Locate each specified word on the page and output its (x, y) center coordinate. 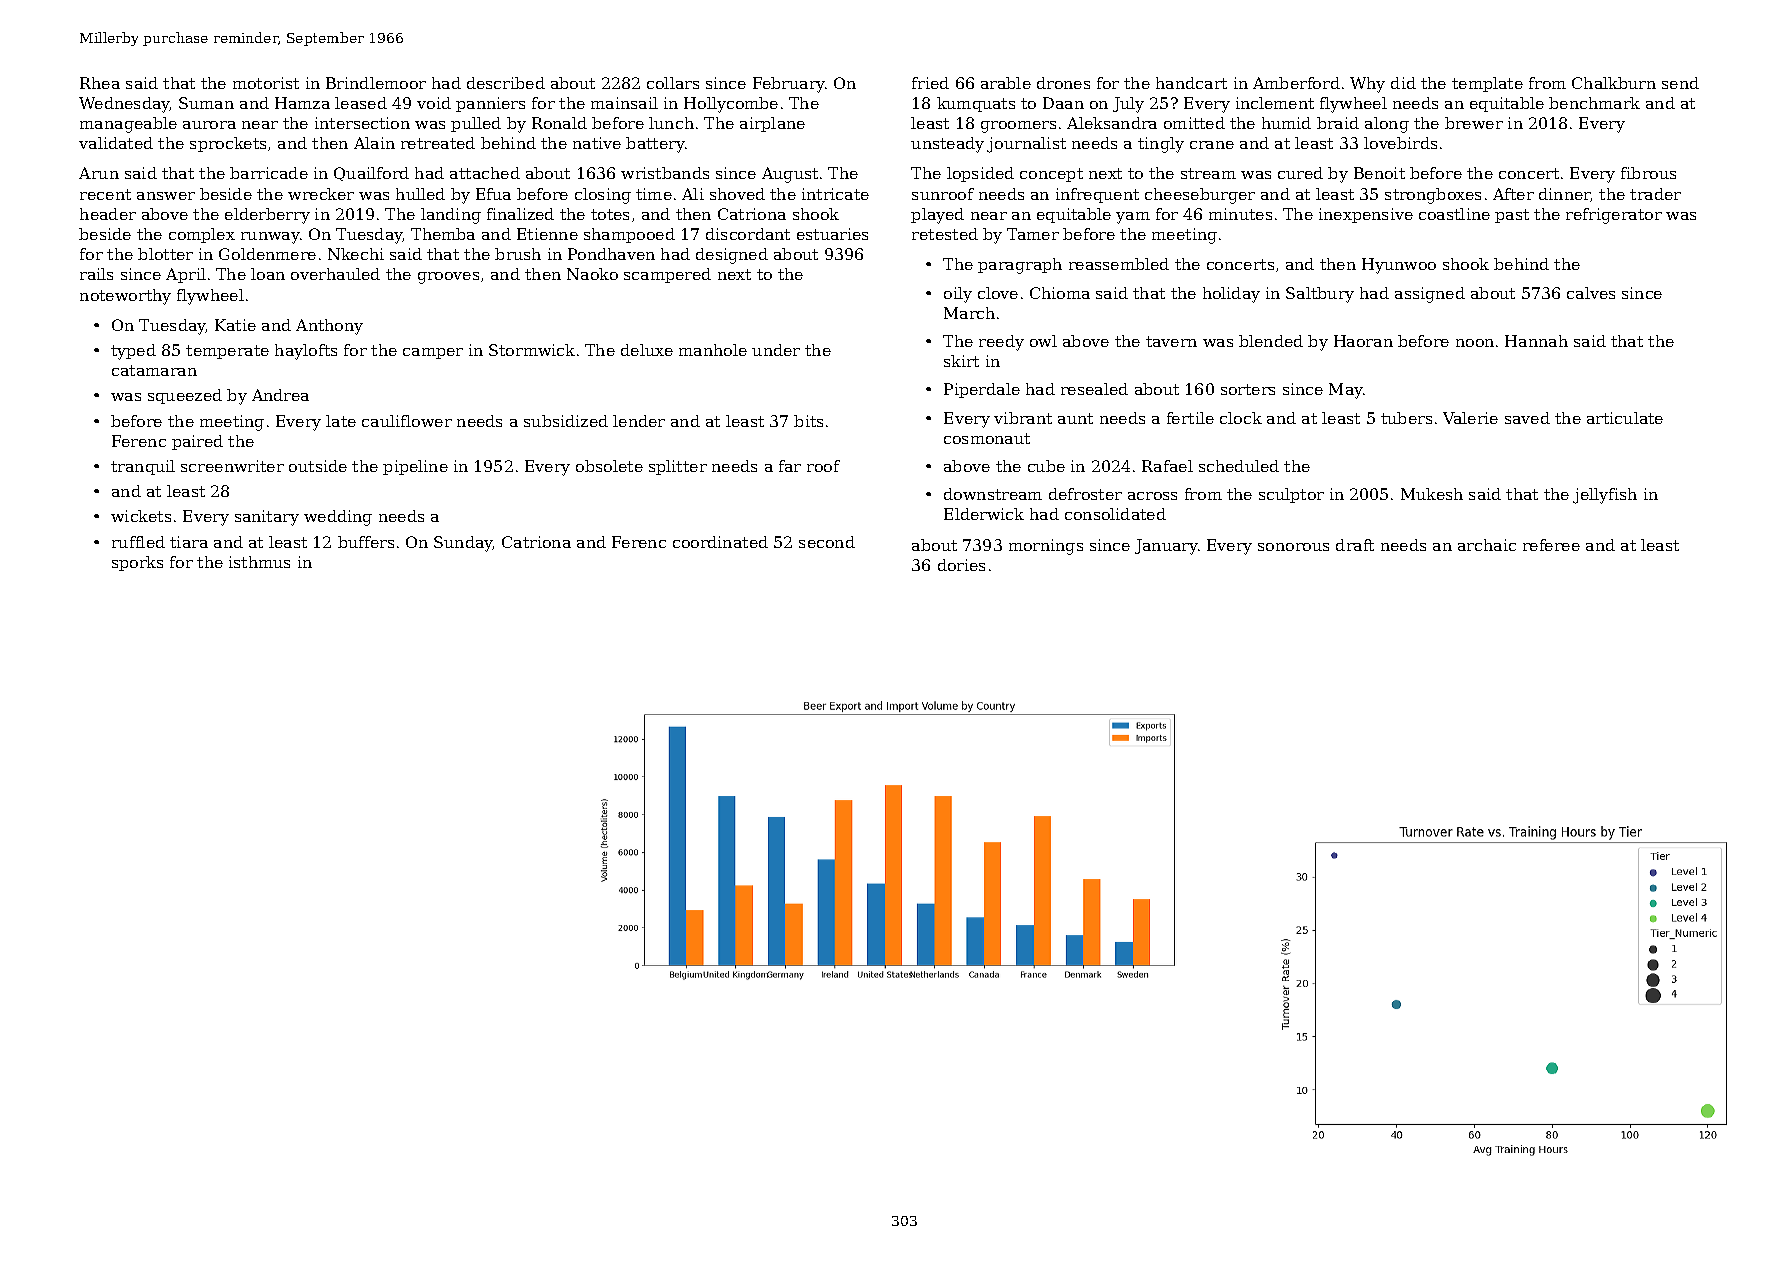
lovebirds (1400, 143)
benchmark (1594, 103)
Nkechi (356, 254)
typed (133, 352)
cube (1046, 466)
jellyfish (1605, 496)
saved (1527, 418)
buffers (366, 542)
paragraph (1020, 266)
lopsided (980, 174)
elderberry (267, 216)
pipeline (415, 467)
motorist (266, 83)
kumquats (976, 104)
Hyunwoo (1399, 266)
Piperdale (982, 390)
